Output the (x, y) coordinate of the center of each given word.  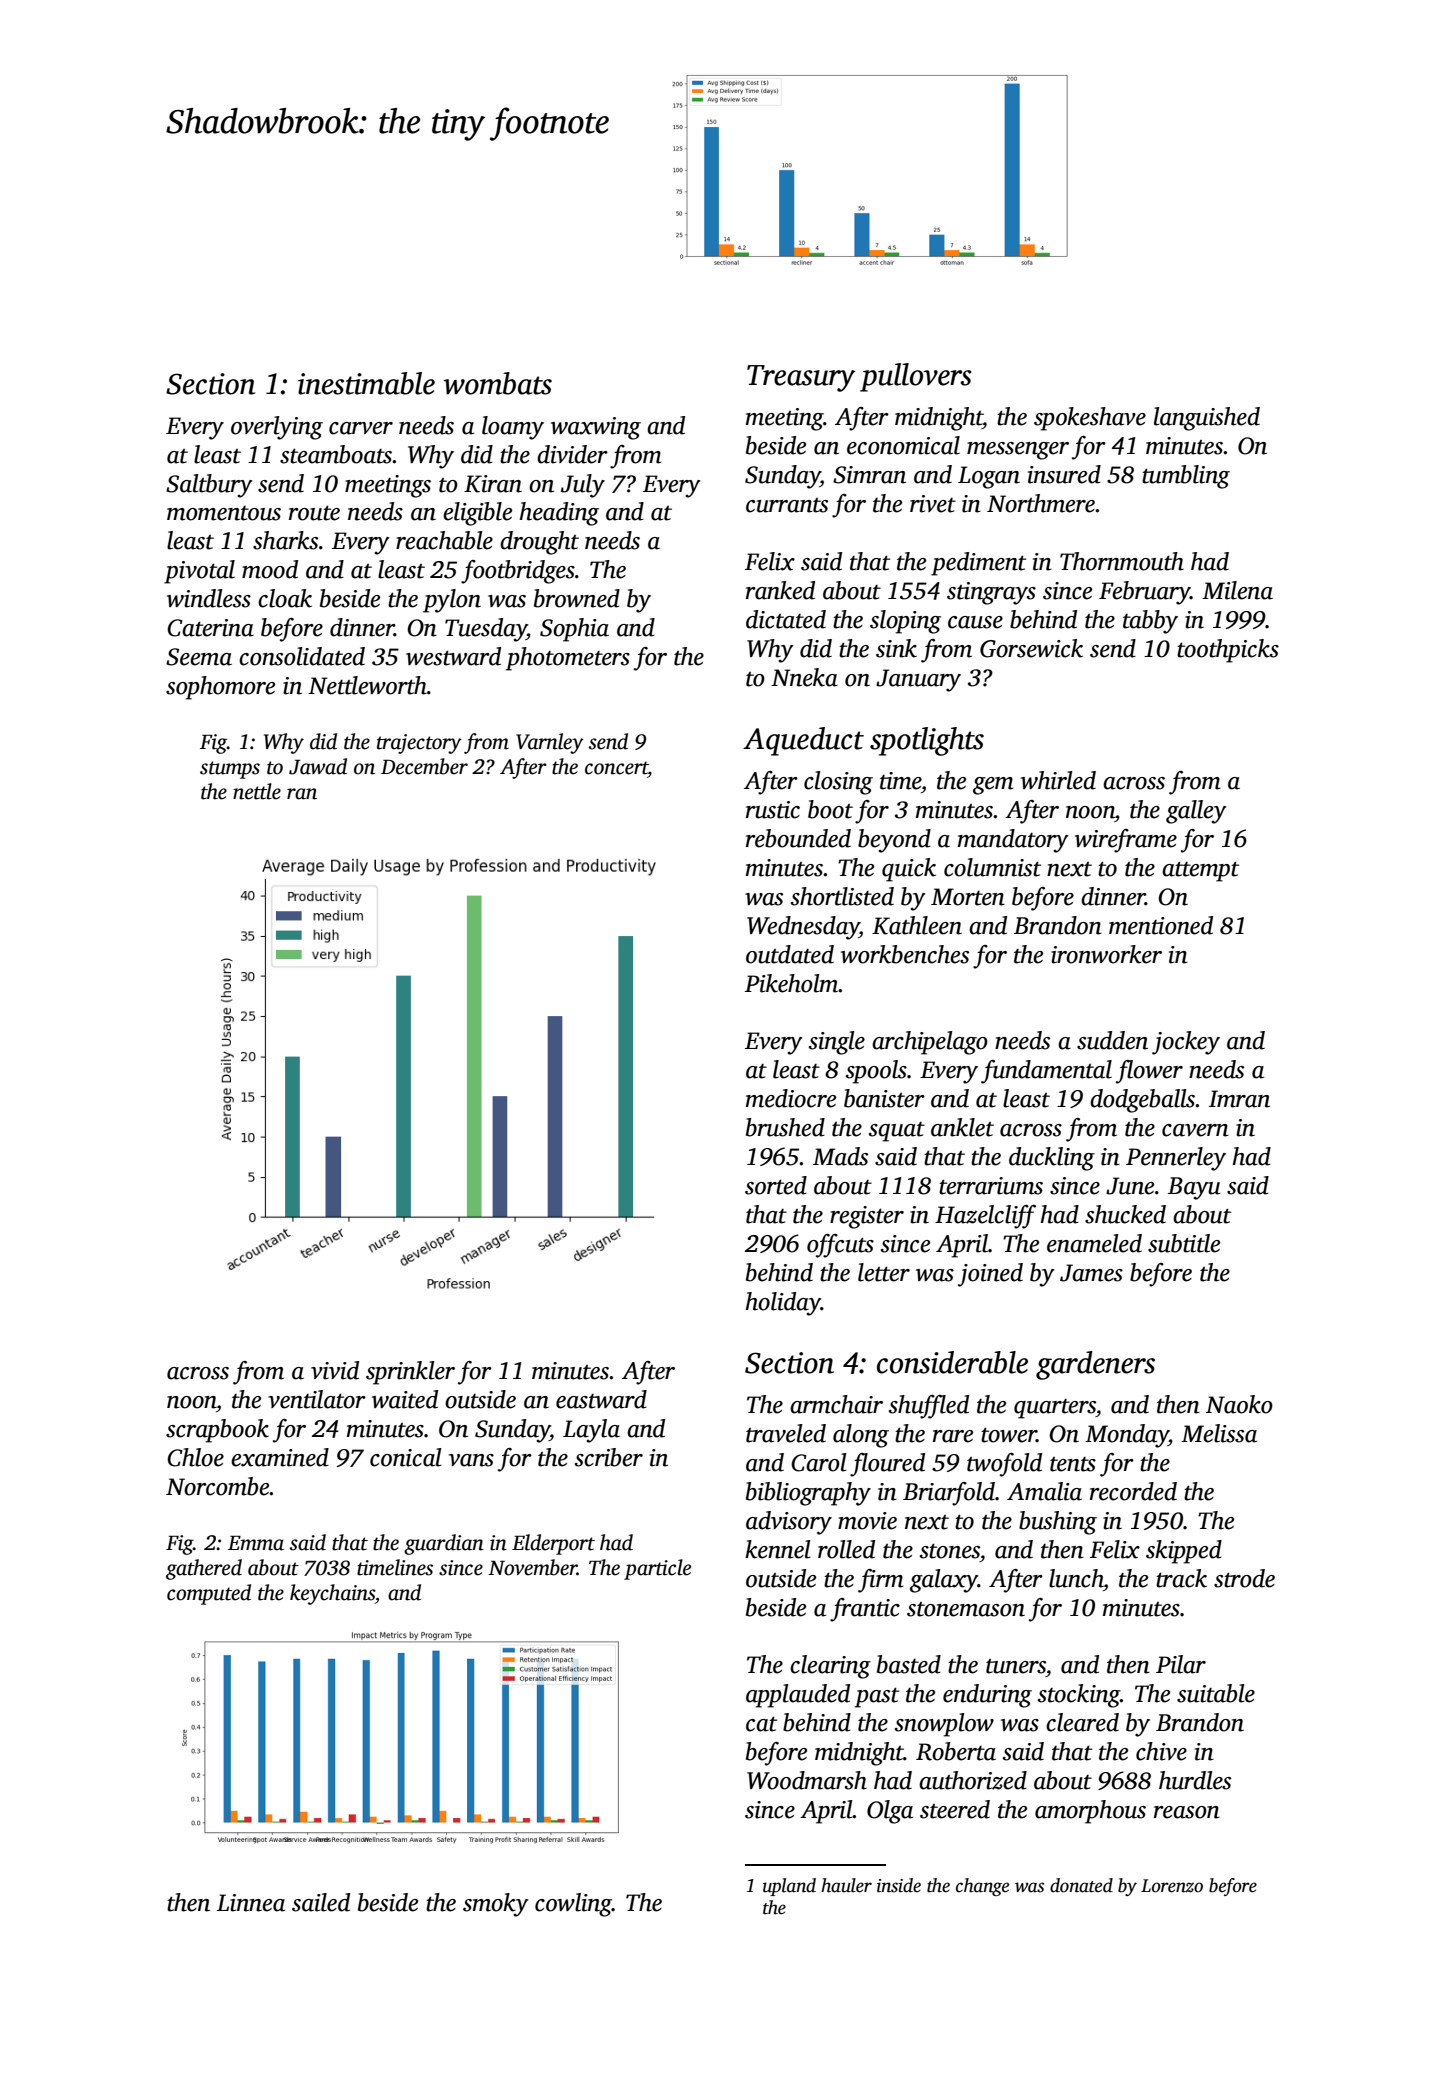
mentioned (1161, 925)
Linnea (251, 1903)
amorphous (1090, 1812)
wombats (497, 383)
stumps (230, 770)
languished (1207, 419)
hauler (846, 1885)
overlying (277, 428)
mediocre (791, 1098)
